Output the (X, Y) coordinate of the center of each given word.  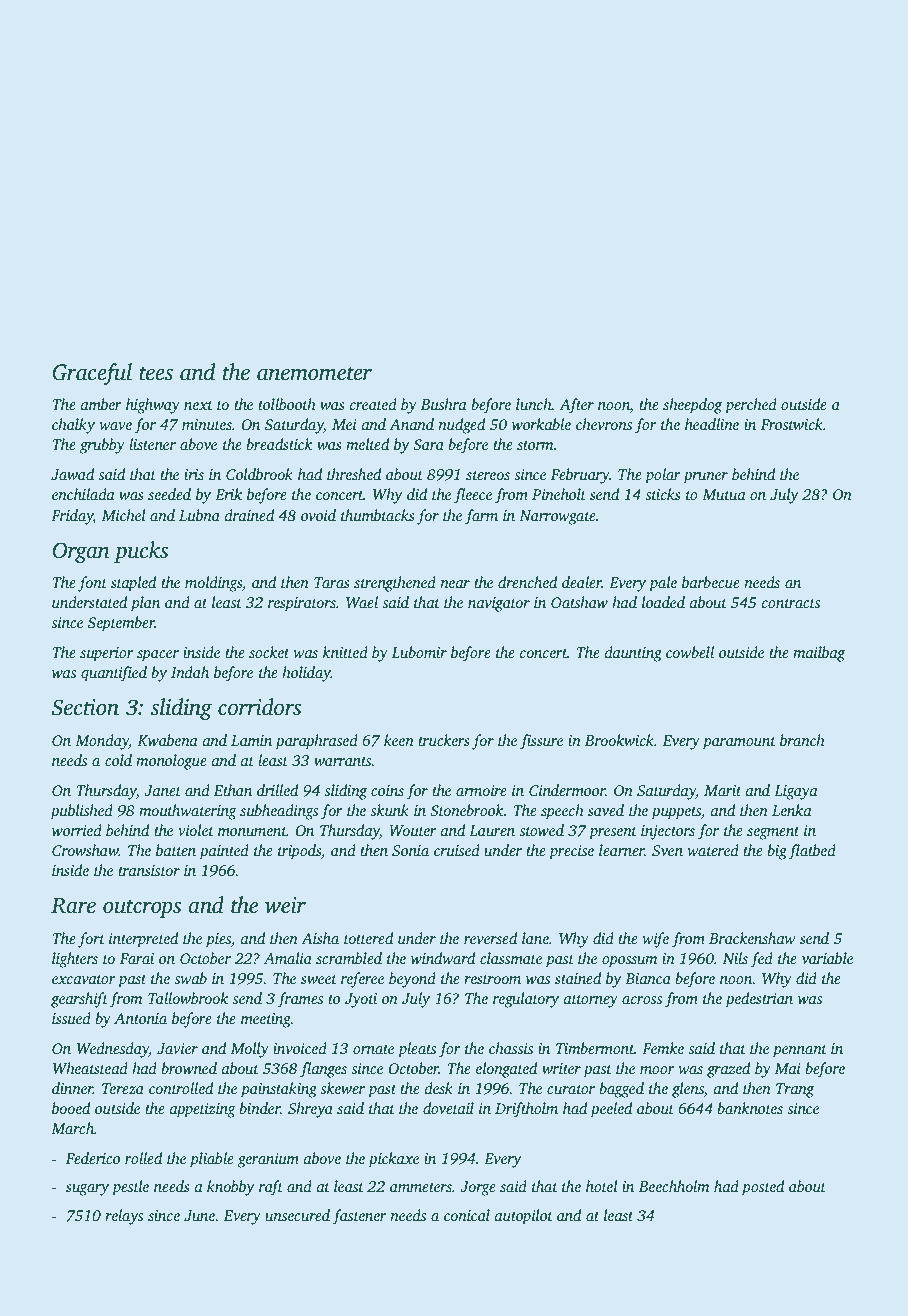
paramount (739, 743)
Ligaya (796, 792)
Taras (332, 582)
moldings (213, 584)
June (199, 1216)
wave (115, 426)
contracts (790, 603)
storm (535, 446)
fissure (541, 742)
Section (85, 707)
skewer (342, 1088)
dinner (72, 1088)
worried (77, 830)
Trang (795, 1090)
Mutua (724, 494)
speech (562, 812)
